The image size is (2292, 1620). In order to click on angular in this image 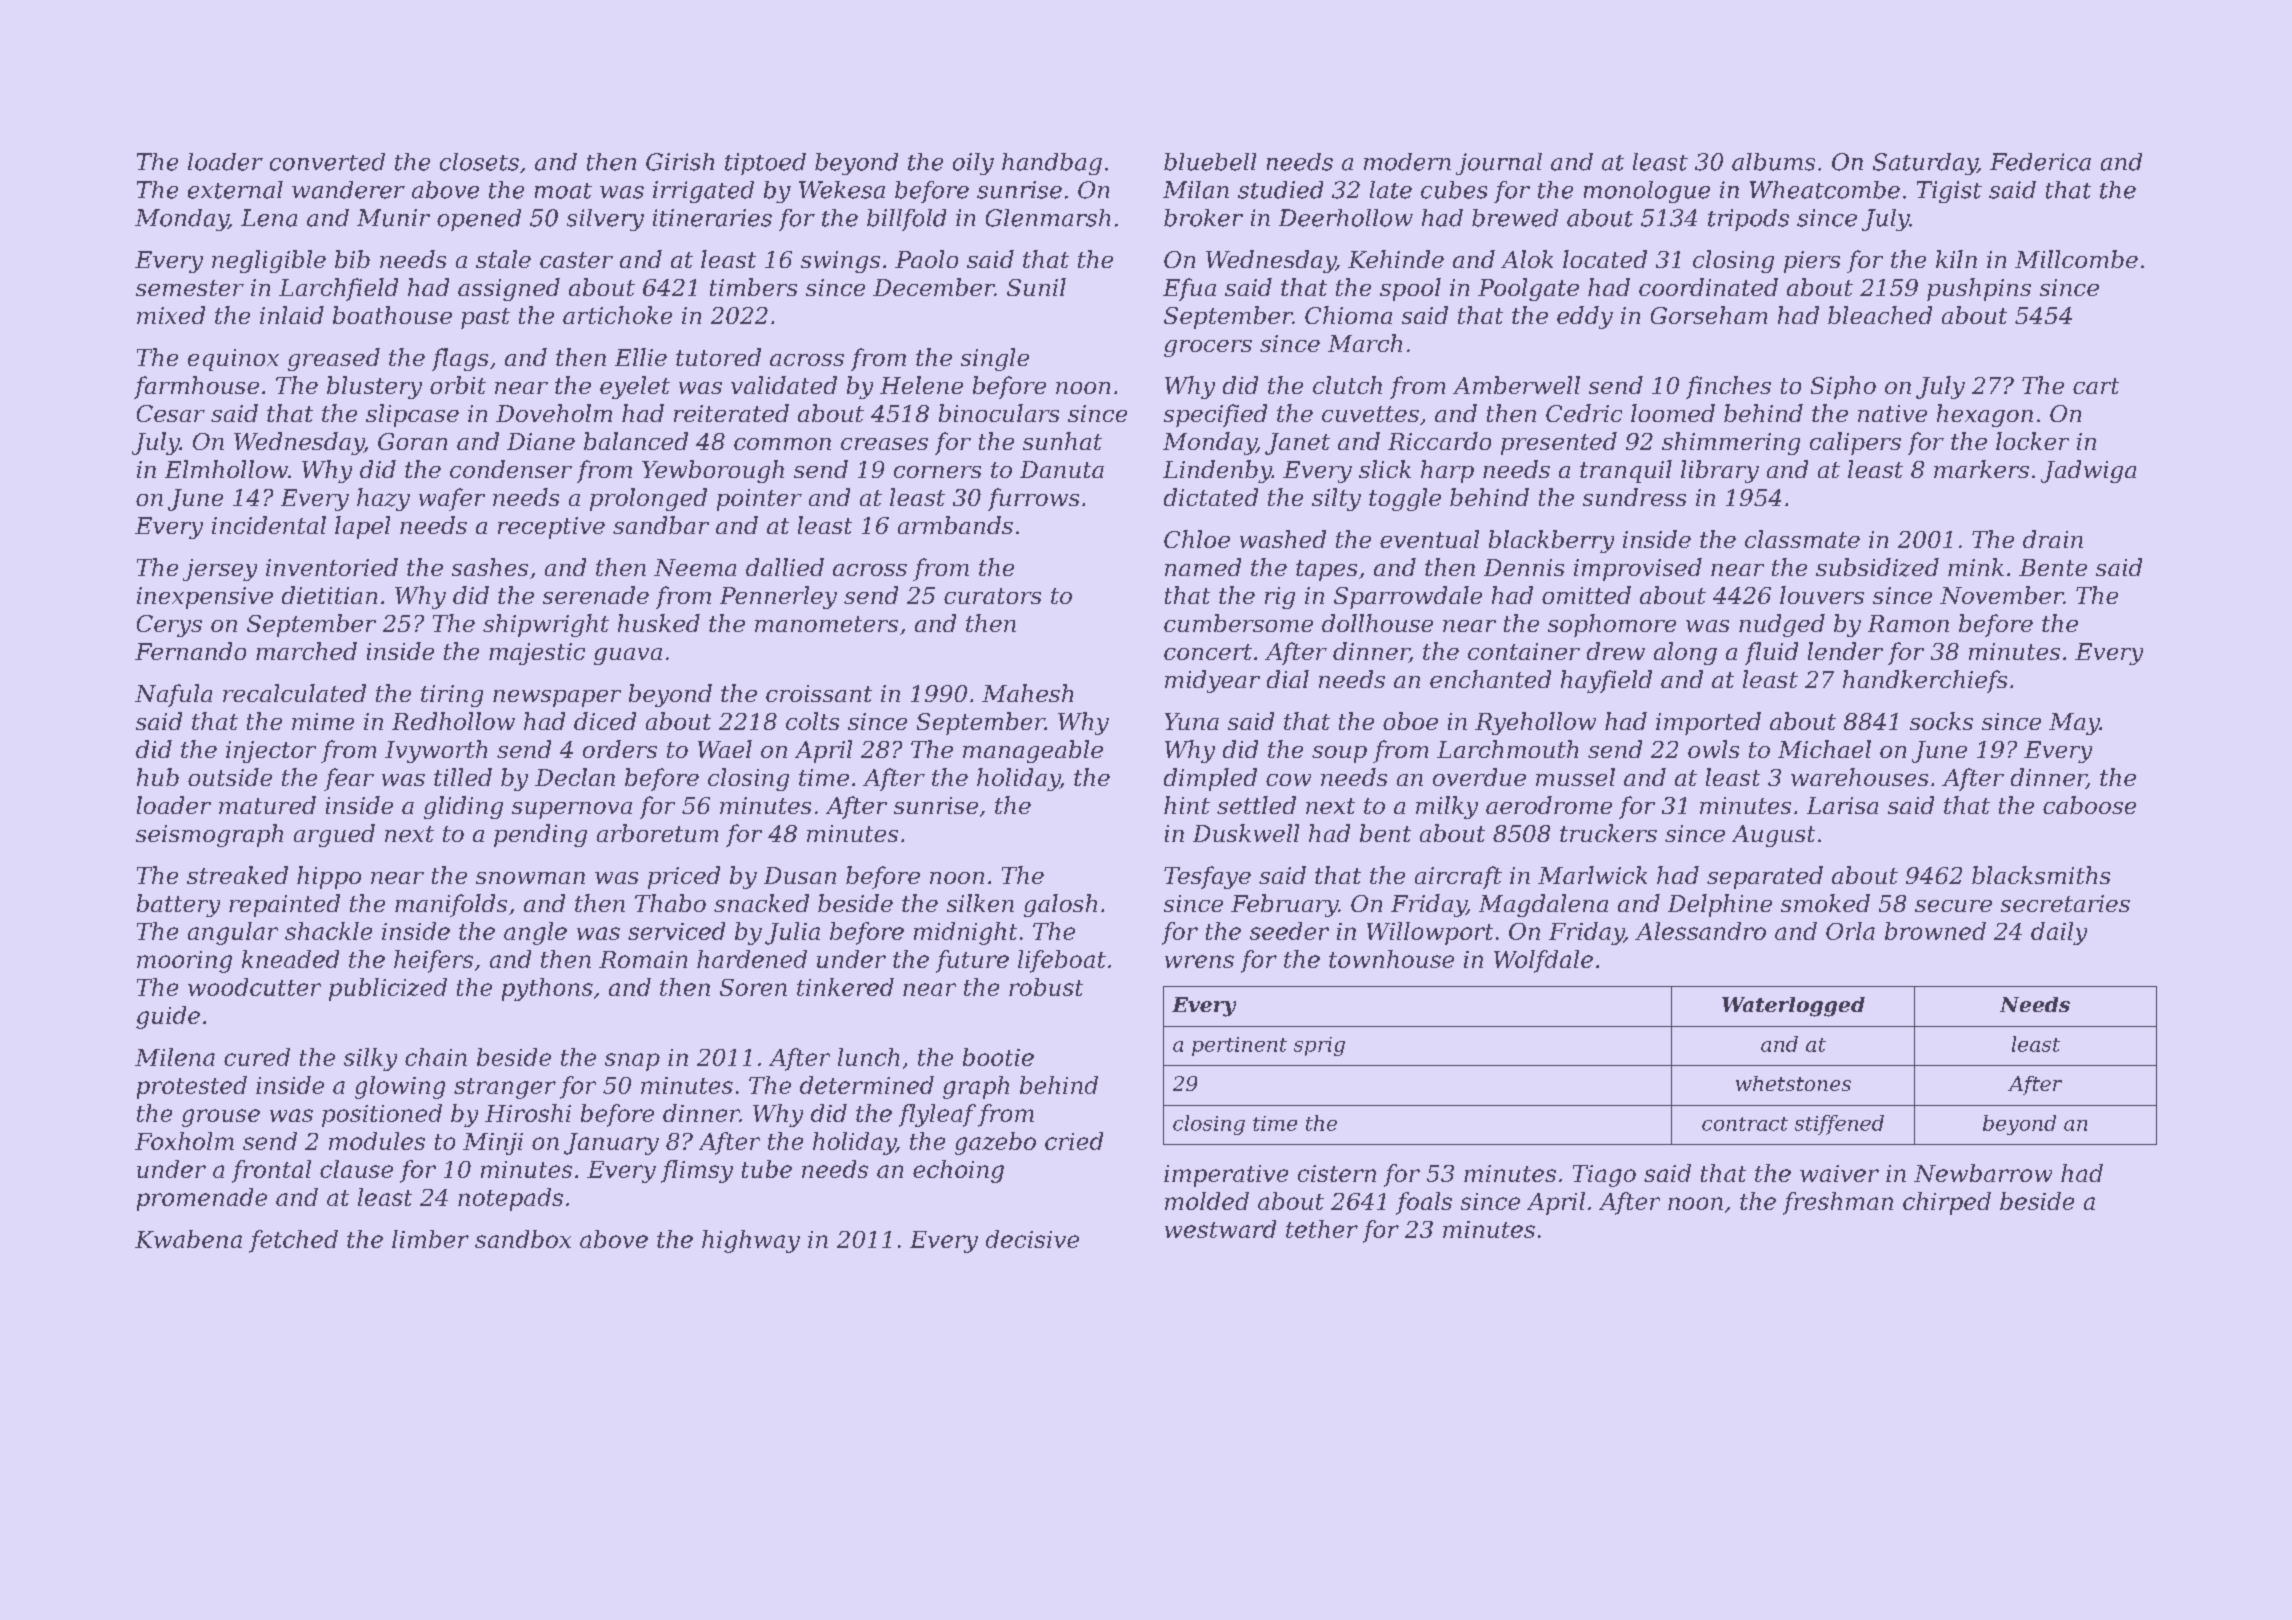, I will do `click(233, 933)`.
